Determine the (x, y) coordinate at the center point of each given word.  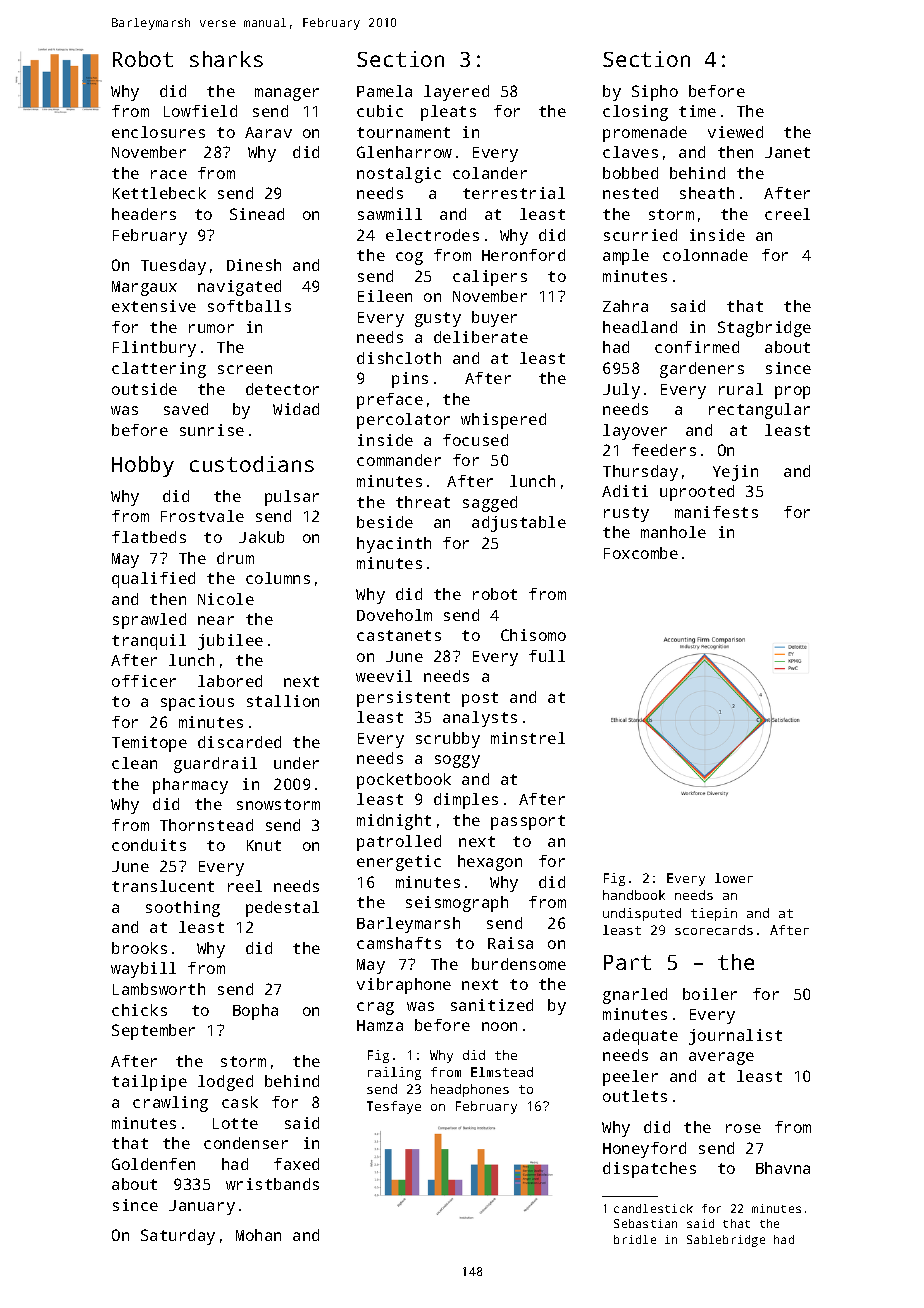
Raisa (510, 943)
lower (734, 878)
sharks (226, 59)
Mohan (258, 1235)
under (296, 763)
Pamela (384, 91)
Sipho (655, 93)
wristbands (272, 1184)
